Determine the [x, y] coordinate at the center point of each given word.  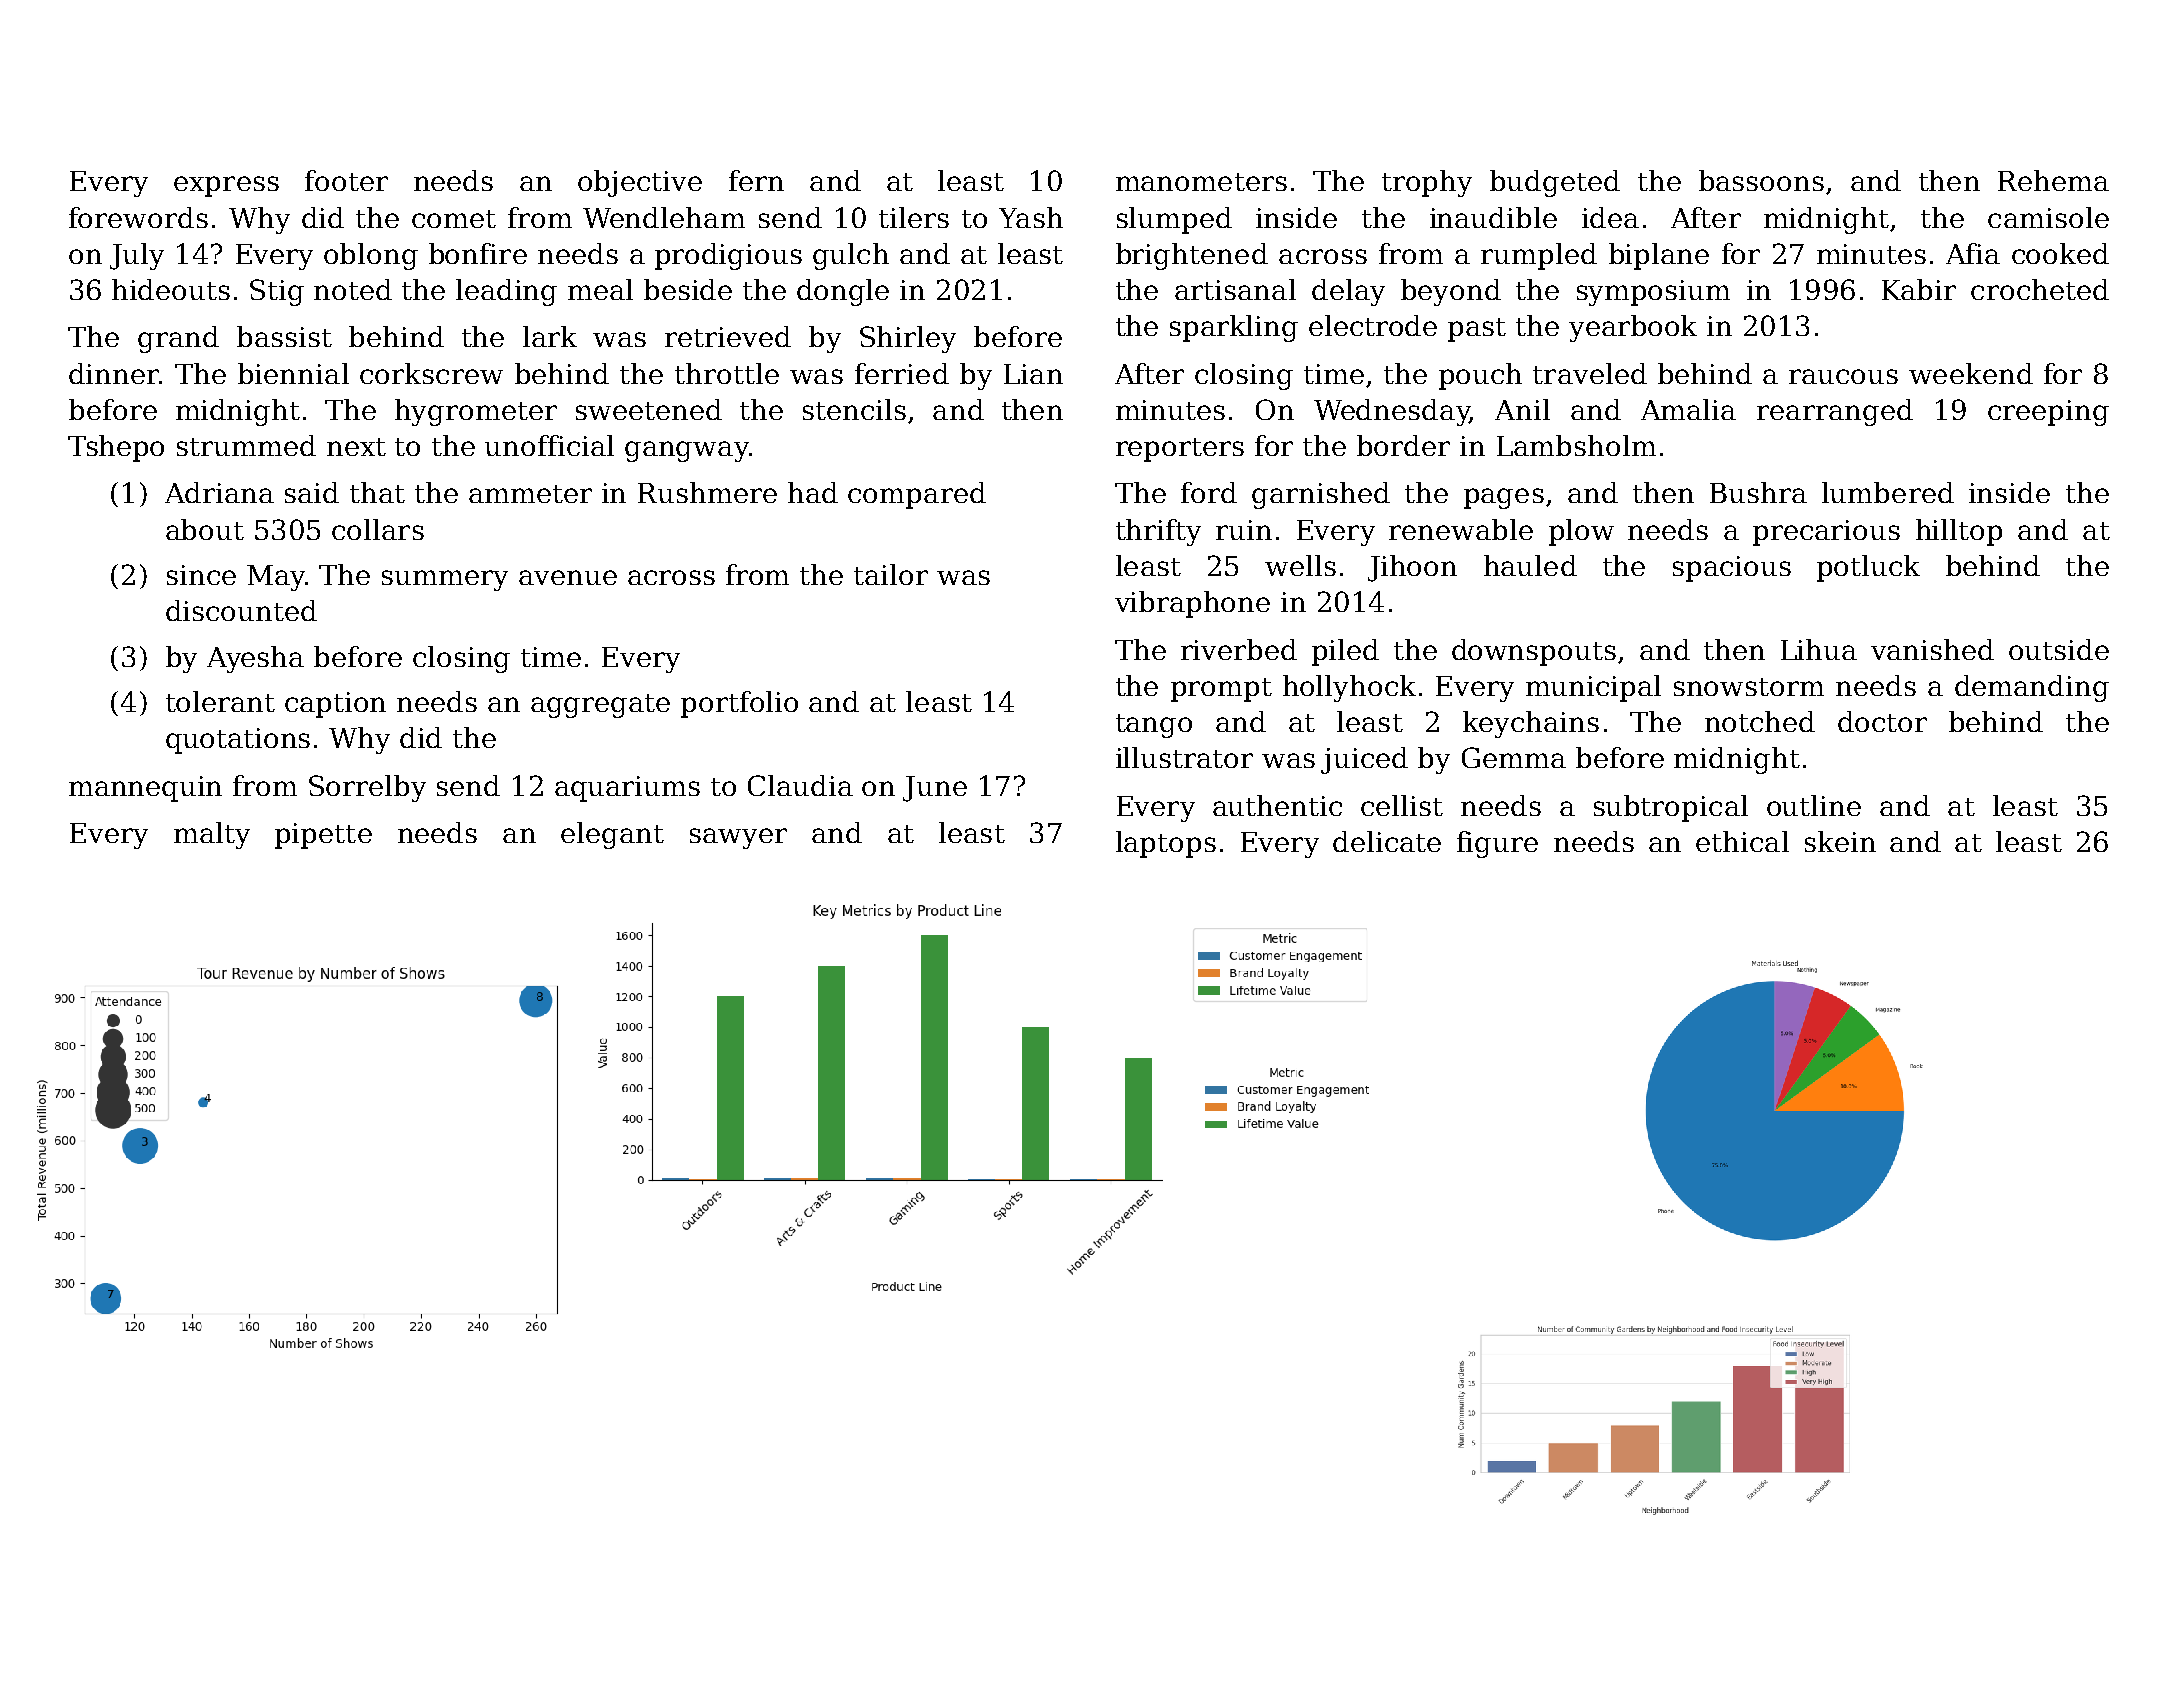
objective [640, 183]
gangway [687, 451]
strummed [246, 445]
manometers [1201, 182]
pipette [323, 836]
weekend [1971, 373]
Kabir [1919, 289]
